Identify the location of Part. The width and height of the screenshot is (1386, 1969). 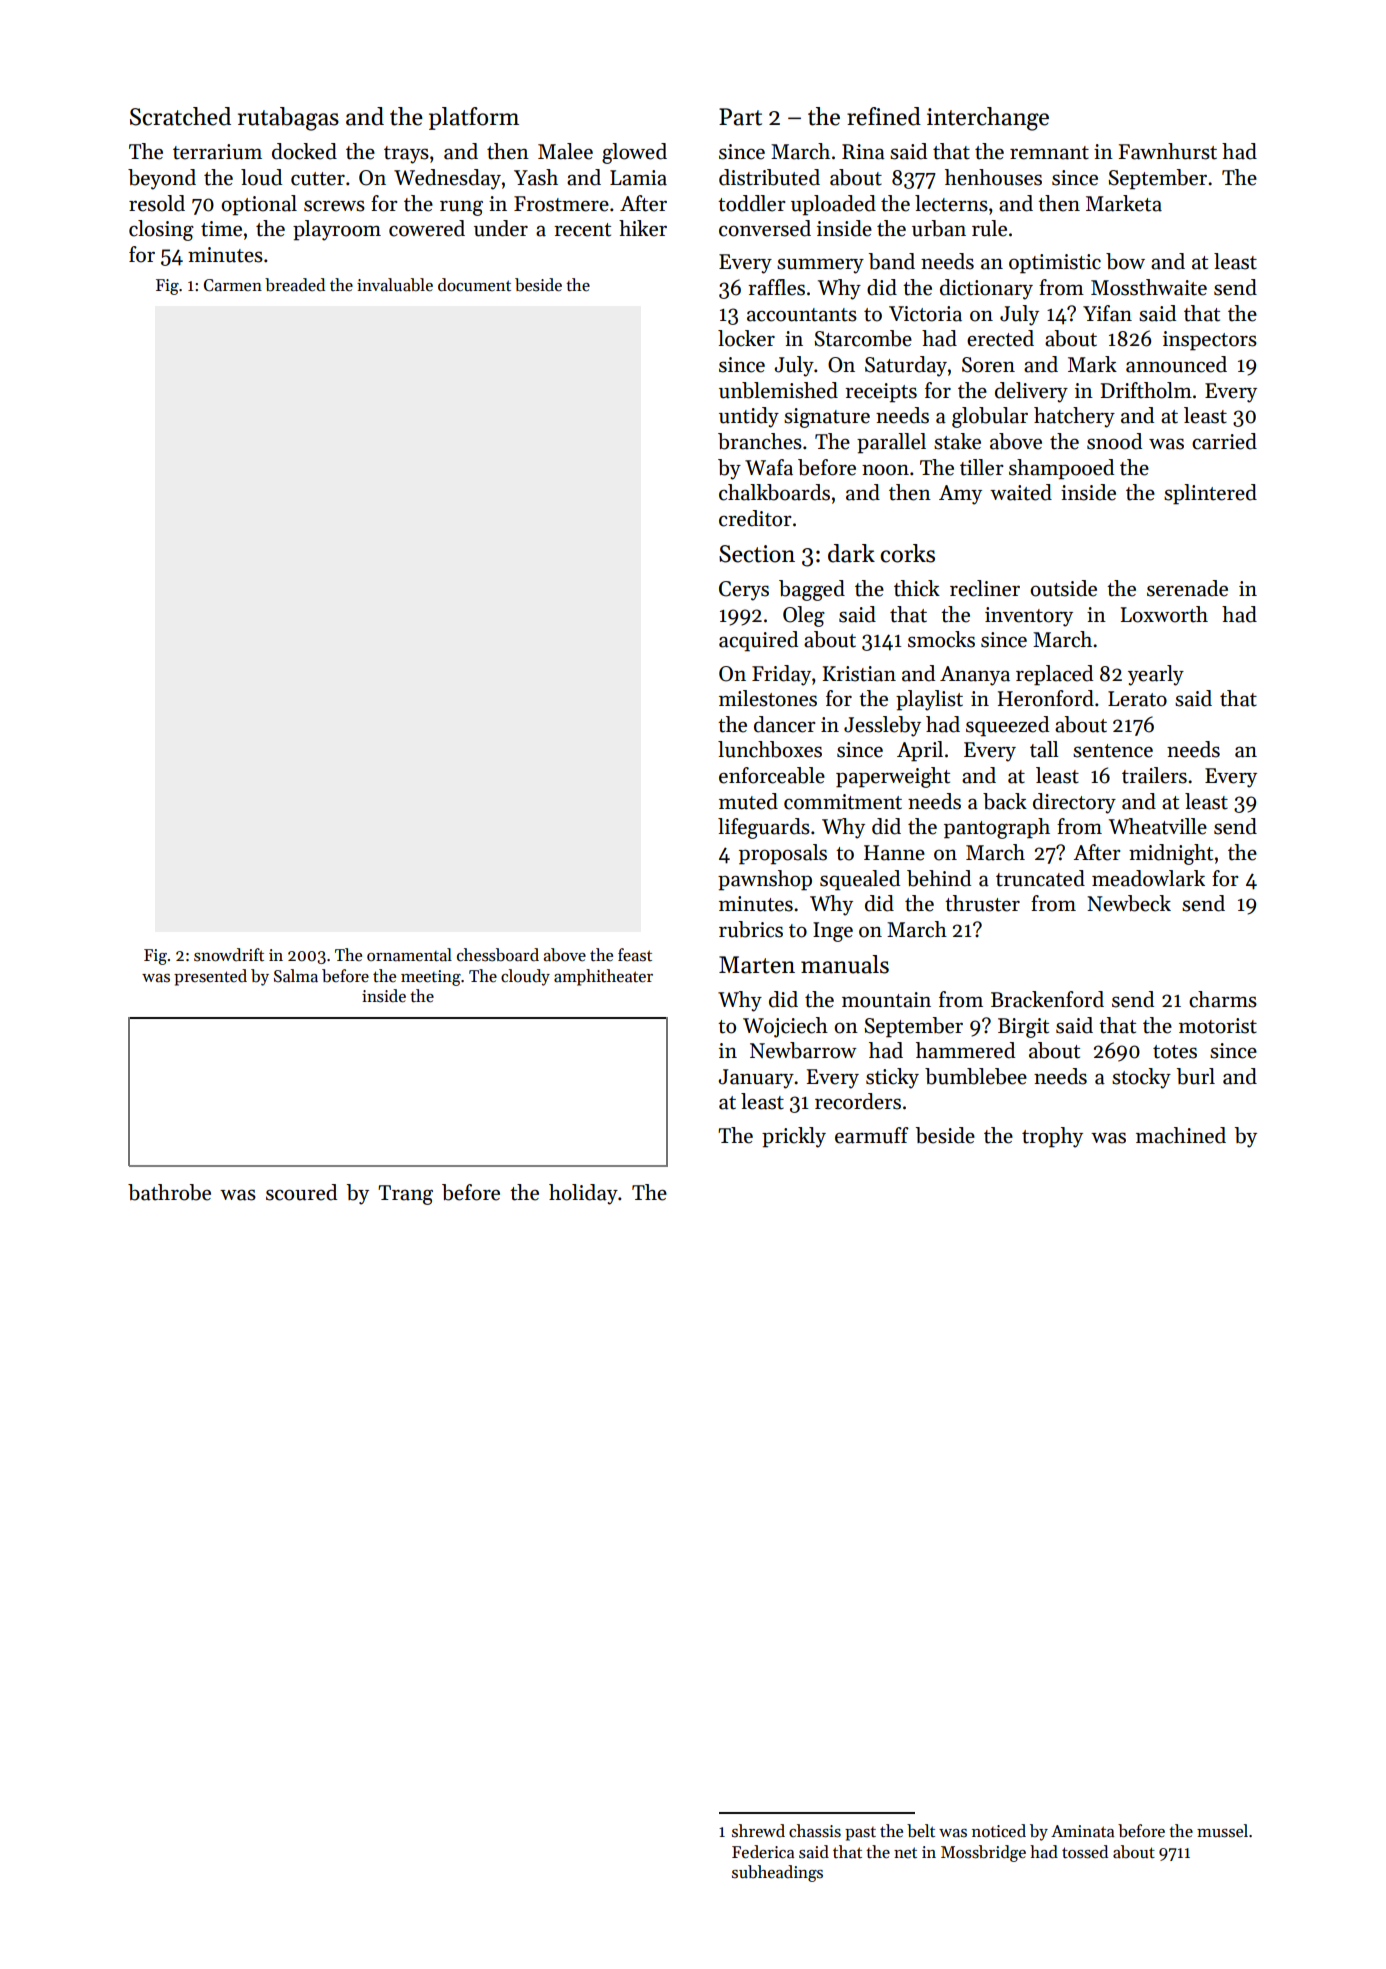
(740, 117).
